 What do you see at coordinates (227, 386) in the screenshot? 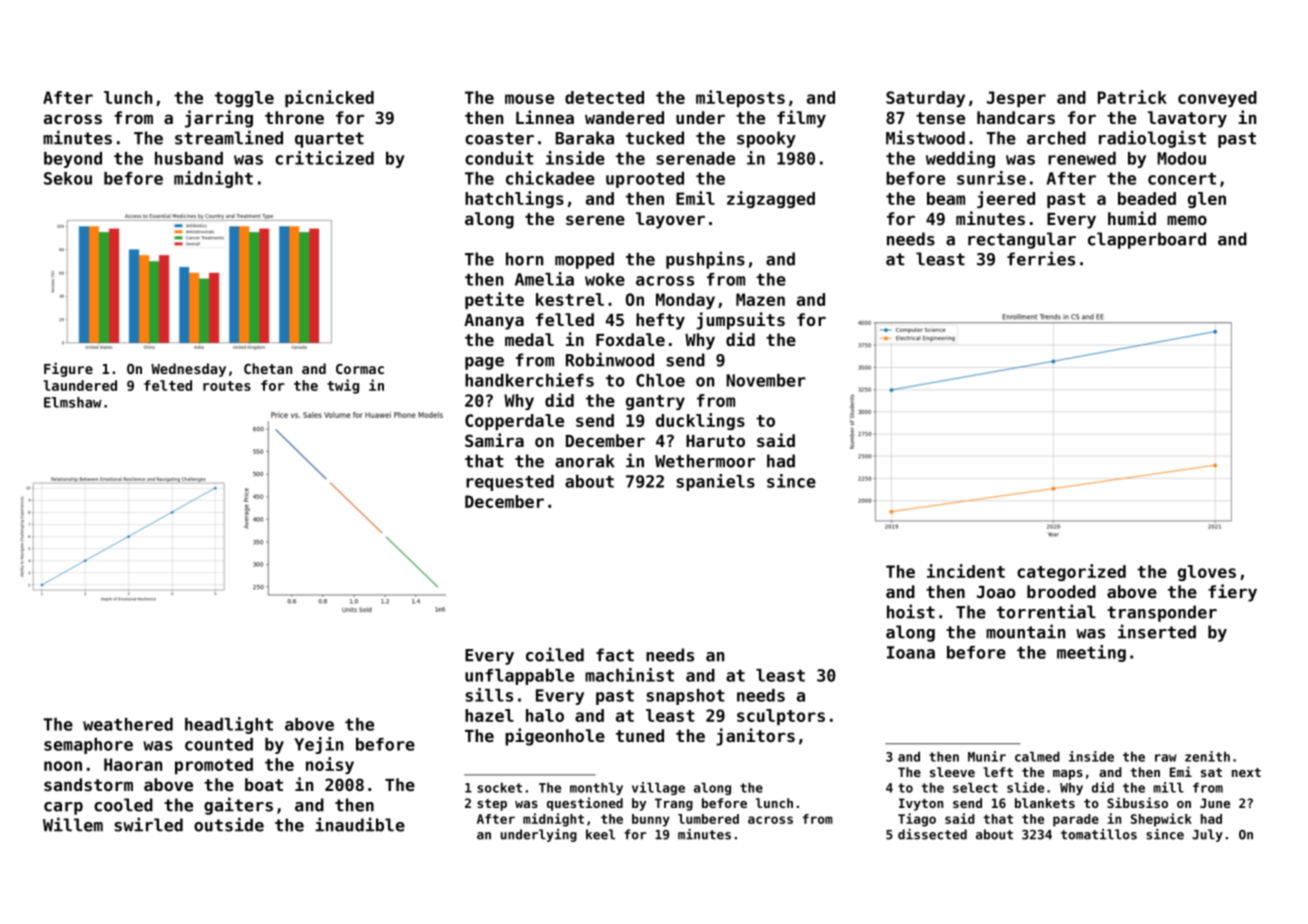
I see `routes` at bounding box center [227, 386].
